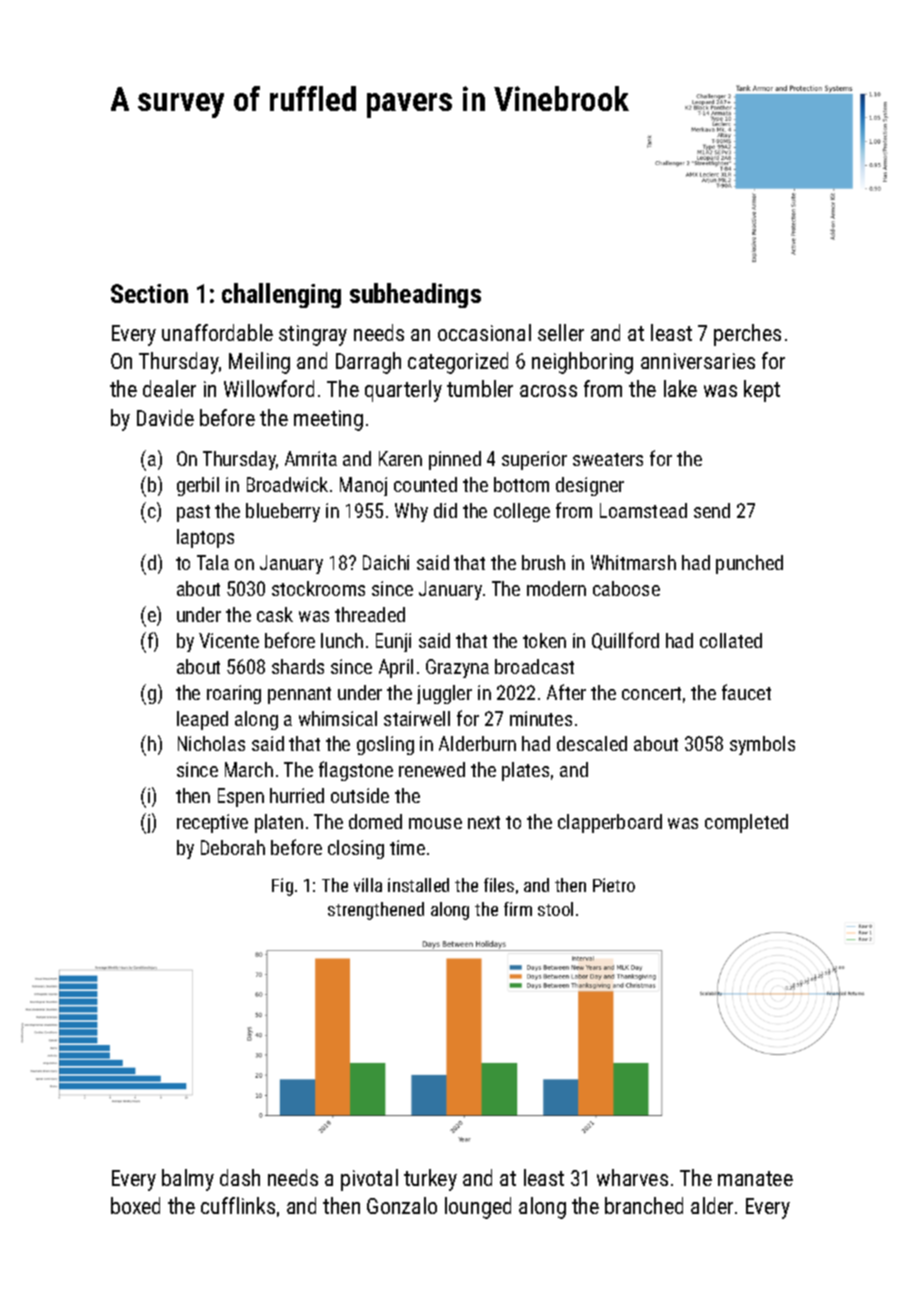 This page has width=908, height=1316. What do you see at coordinates (233, 847) in the page?
I see `Deborah` at bounding box center [233, 847].
